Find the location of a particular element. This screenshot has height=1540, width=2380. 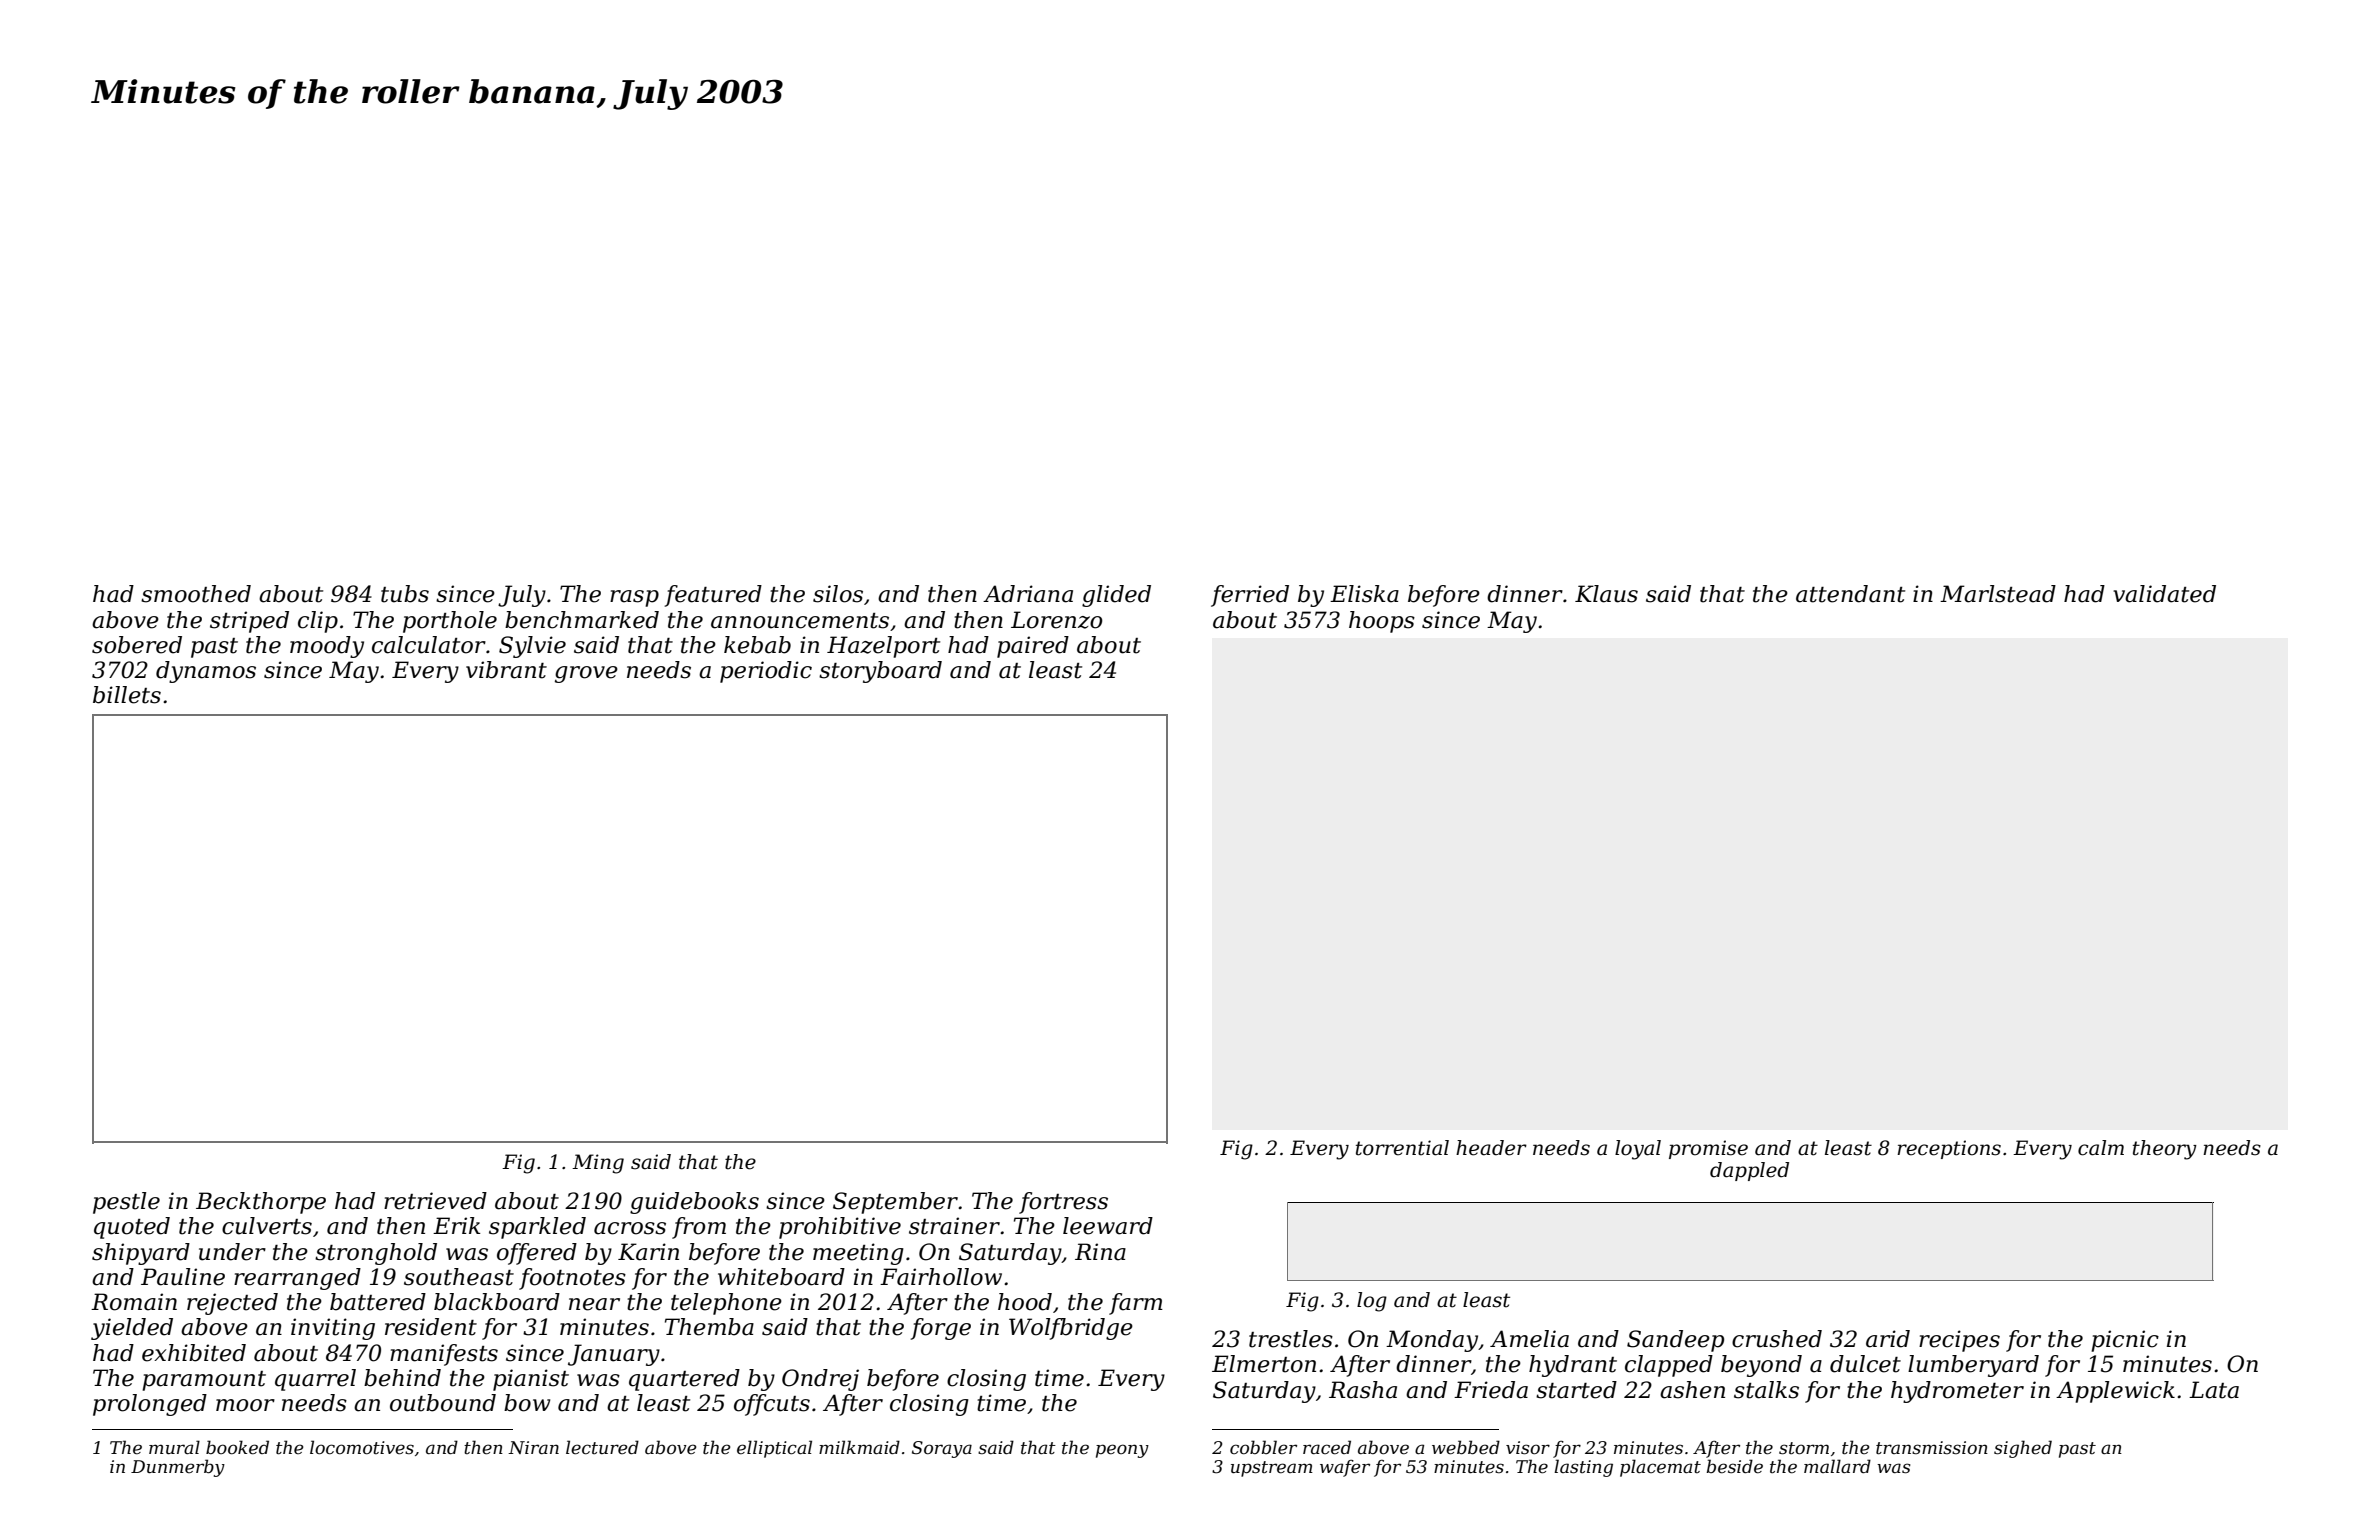

Eliska is located at coordinates (1364, 594).
